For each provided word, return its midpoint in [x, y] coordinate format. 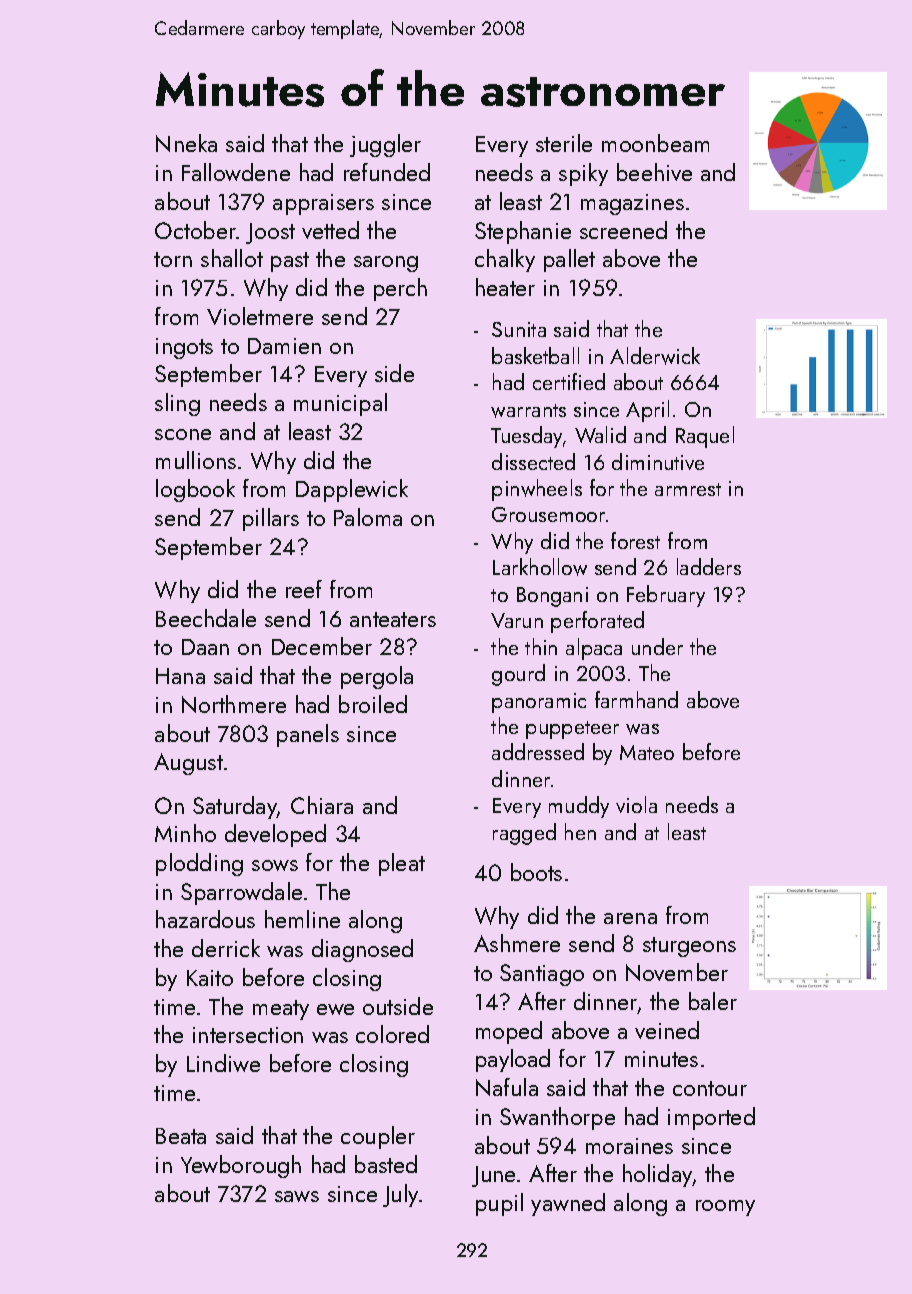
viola [636, 804]
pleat [402, 864]
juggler [385, 145]
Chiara [322, 805]
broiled [373, 704]
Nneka [186, 143]
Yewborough [241, 1166]
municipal [340, 404]
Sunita [519, 329]
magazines [632, 204]
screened [623, 230]
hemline [302, 919]
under [657, 646]
